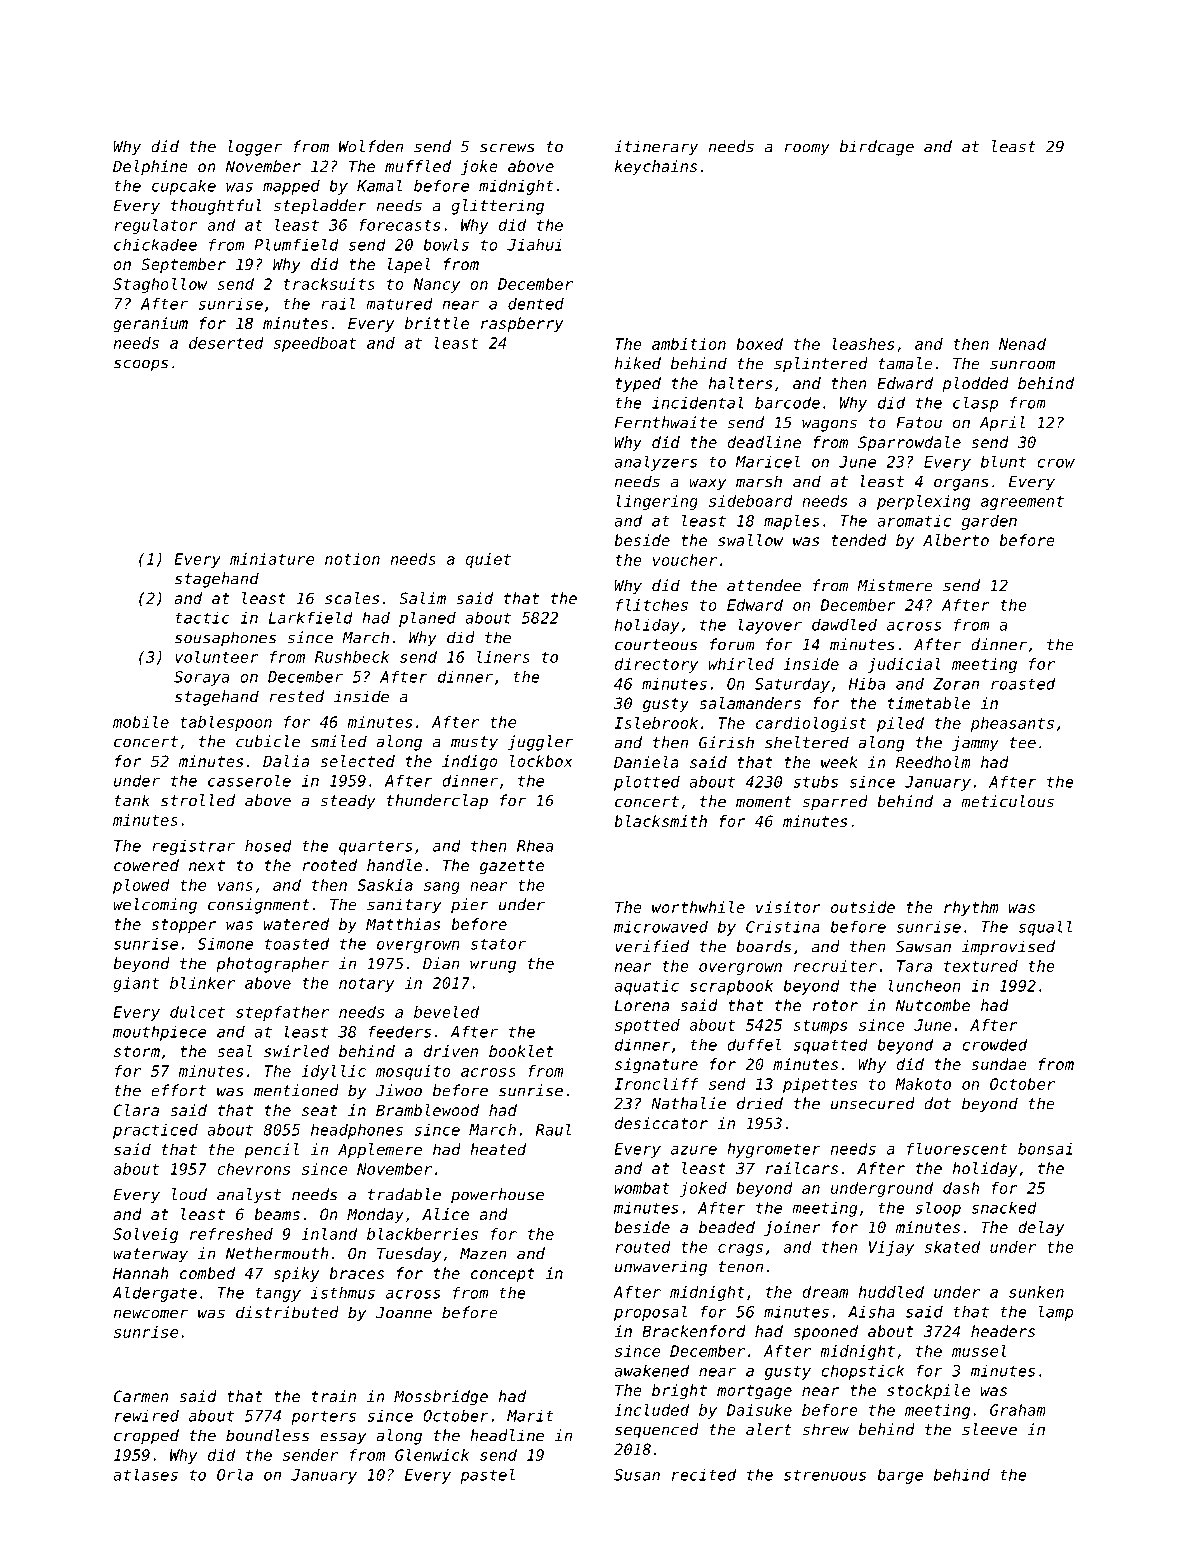  I want to click on miniature, so click(272, 559).
